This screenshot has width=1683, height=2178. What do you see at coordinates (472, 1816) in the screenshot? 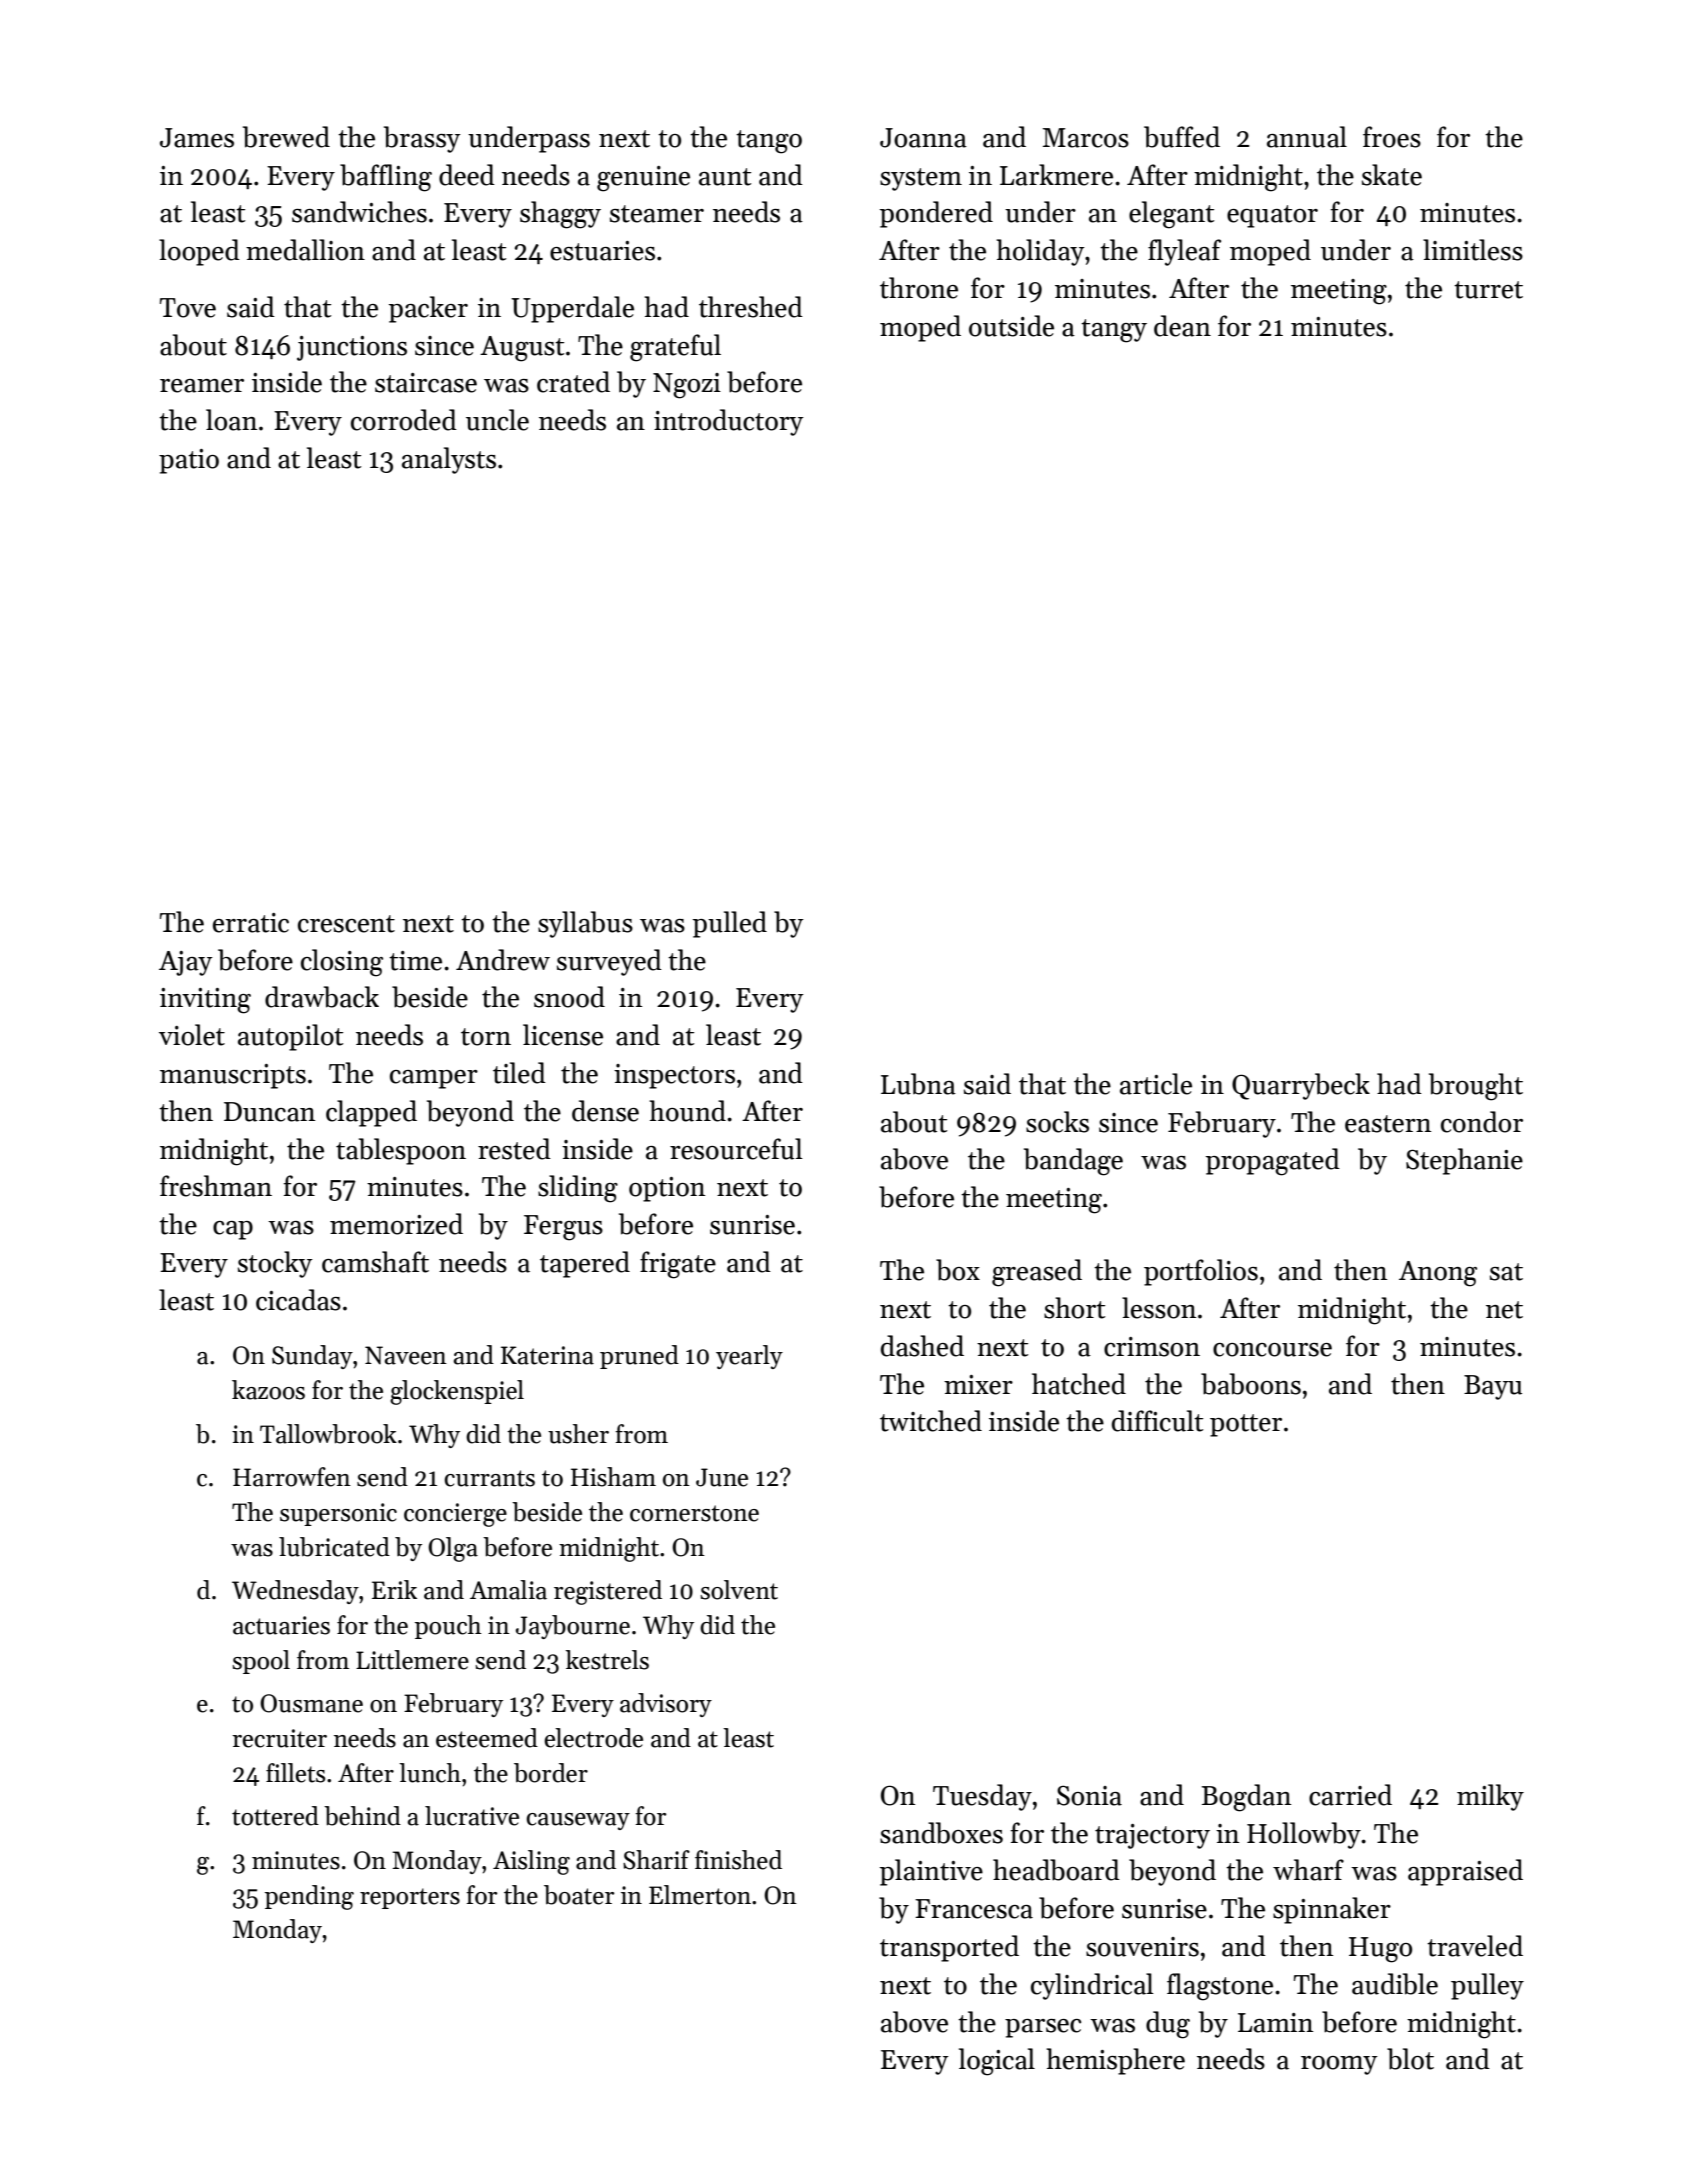
I see `lucrative` at bounding box center [472, 1816].
